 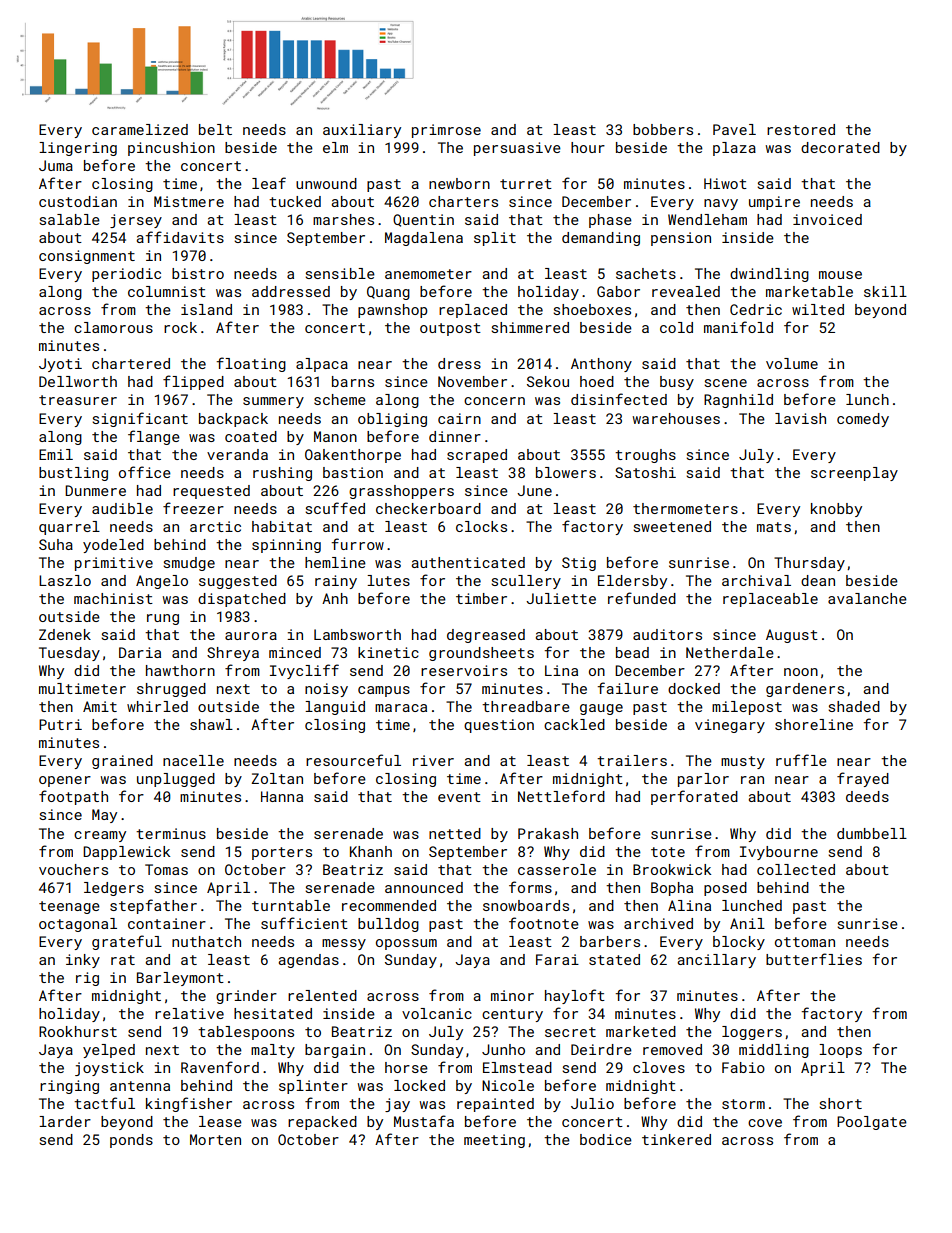 What do you see at coordinates (69, 528) in the screenshot?
I see `quarrel` at bounding box center [69, 528].
